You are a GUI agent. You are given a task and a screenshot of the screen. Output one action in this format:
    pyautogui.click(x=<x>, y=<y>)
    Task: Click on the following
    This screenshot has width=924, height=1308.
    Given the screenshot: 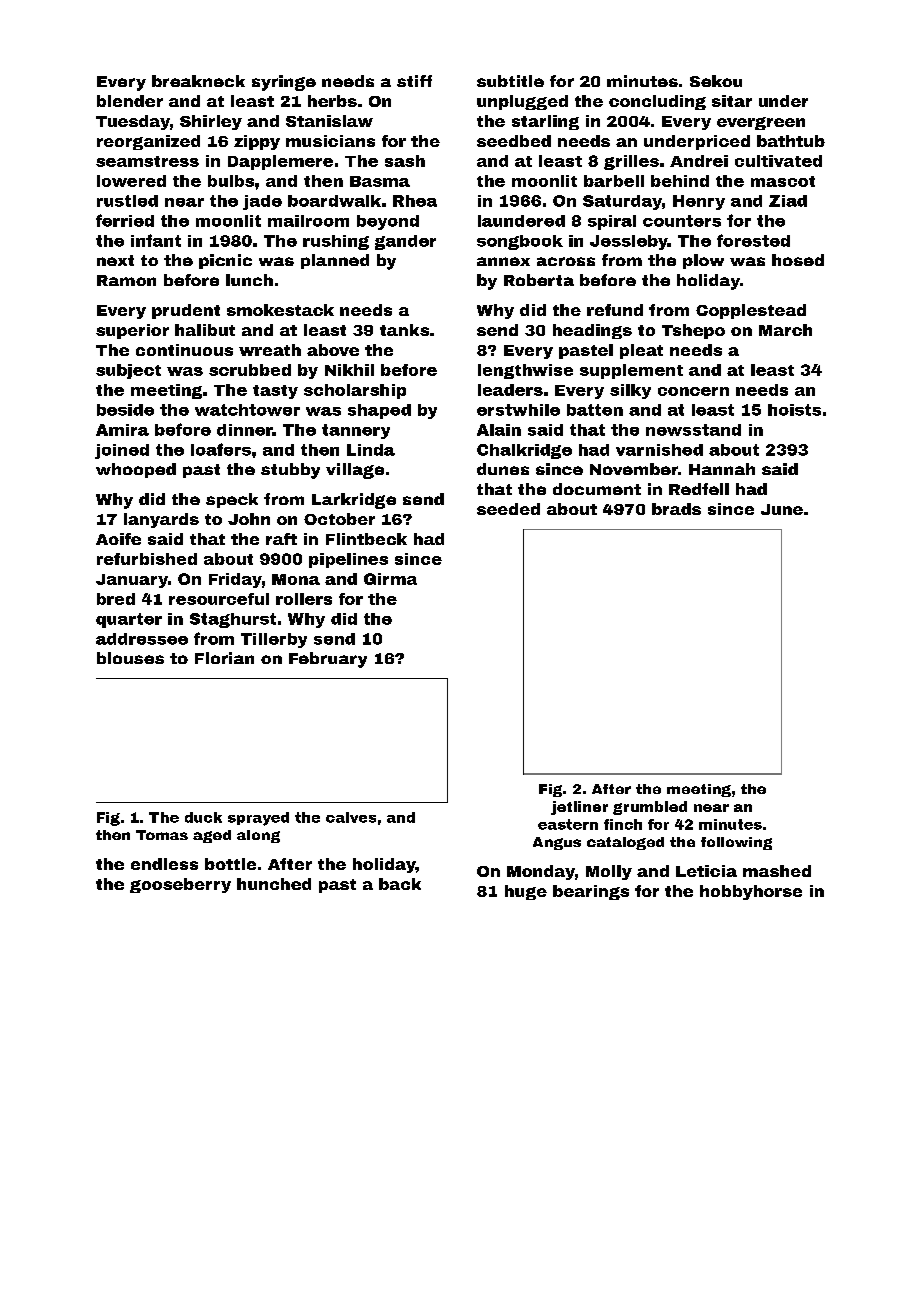 What is the action you would take?
    pyautogui.click(x=736, y=843)
